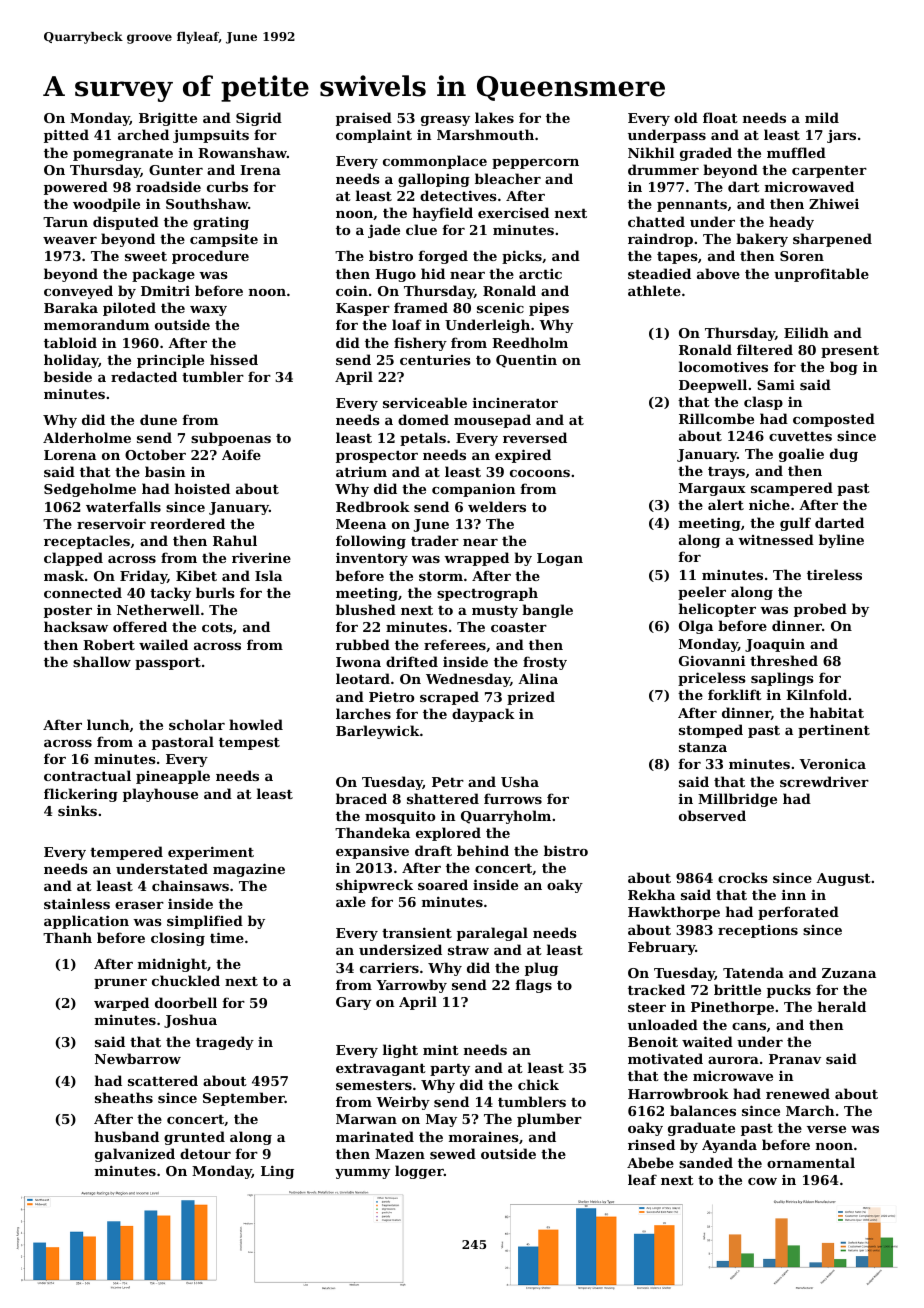  I want to click on sharpened, so click(832, 240).
